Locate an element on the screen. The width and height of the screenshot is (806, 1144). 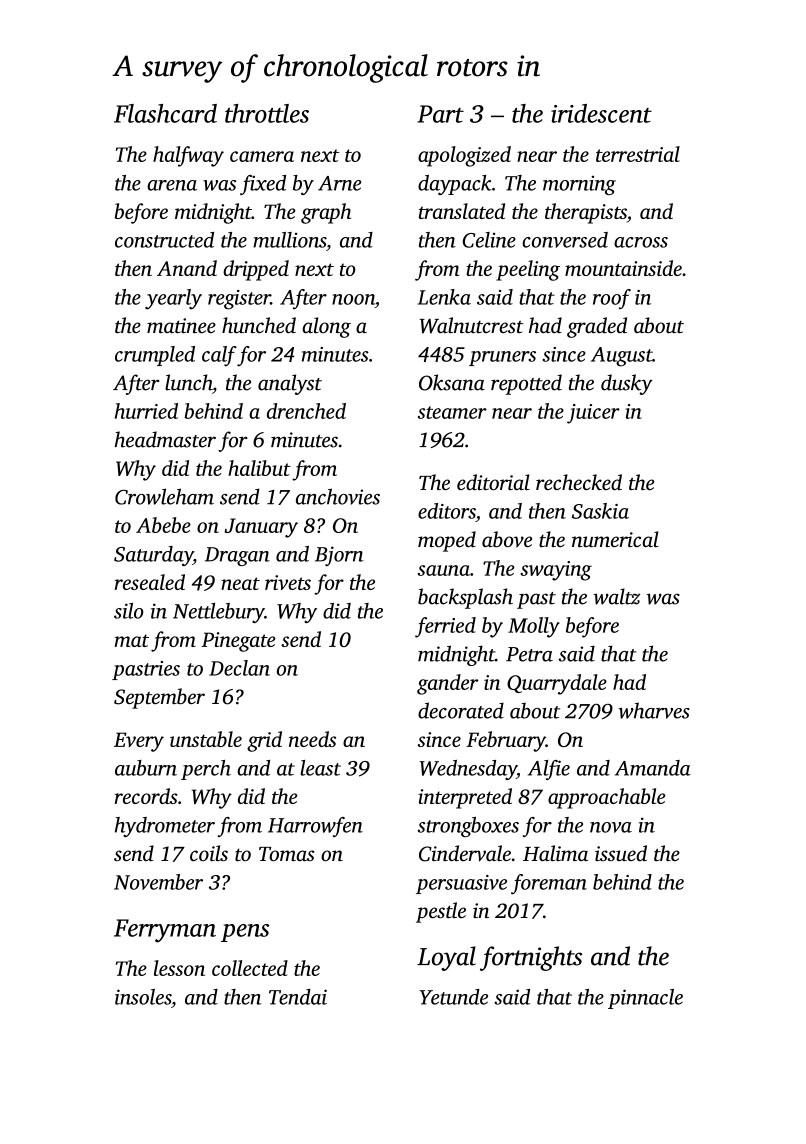
lunch is located at coordinates (188, 382).
